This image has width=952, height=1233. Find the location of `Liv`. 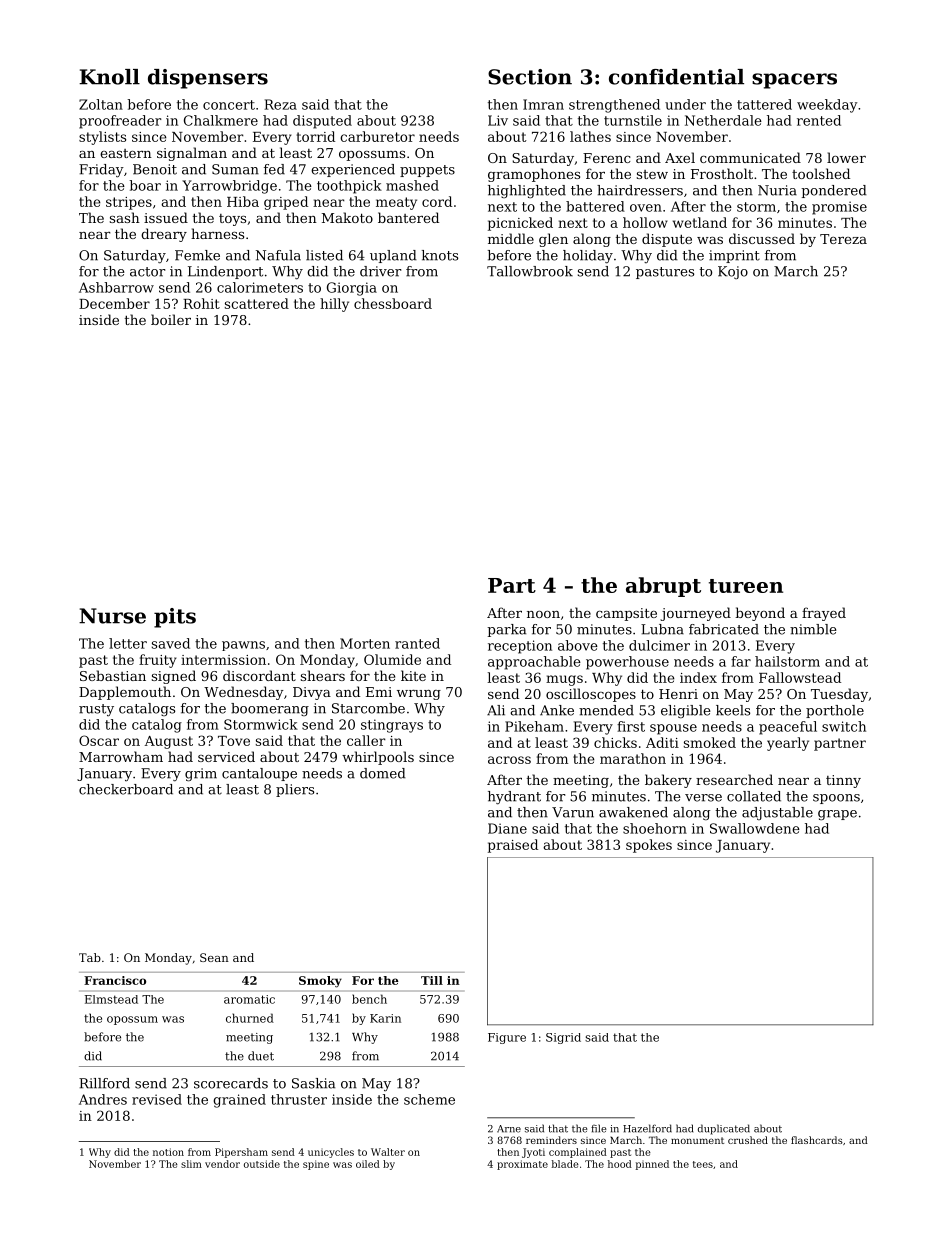

Liv is located at coordinates (498, 120).
